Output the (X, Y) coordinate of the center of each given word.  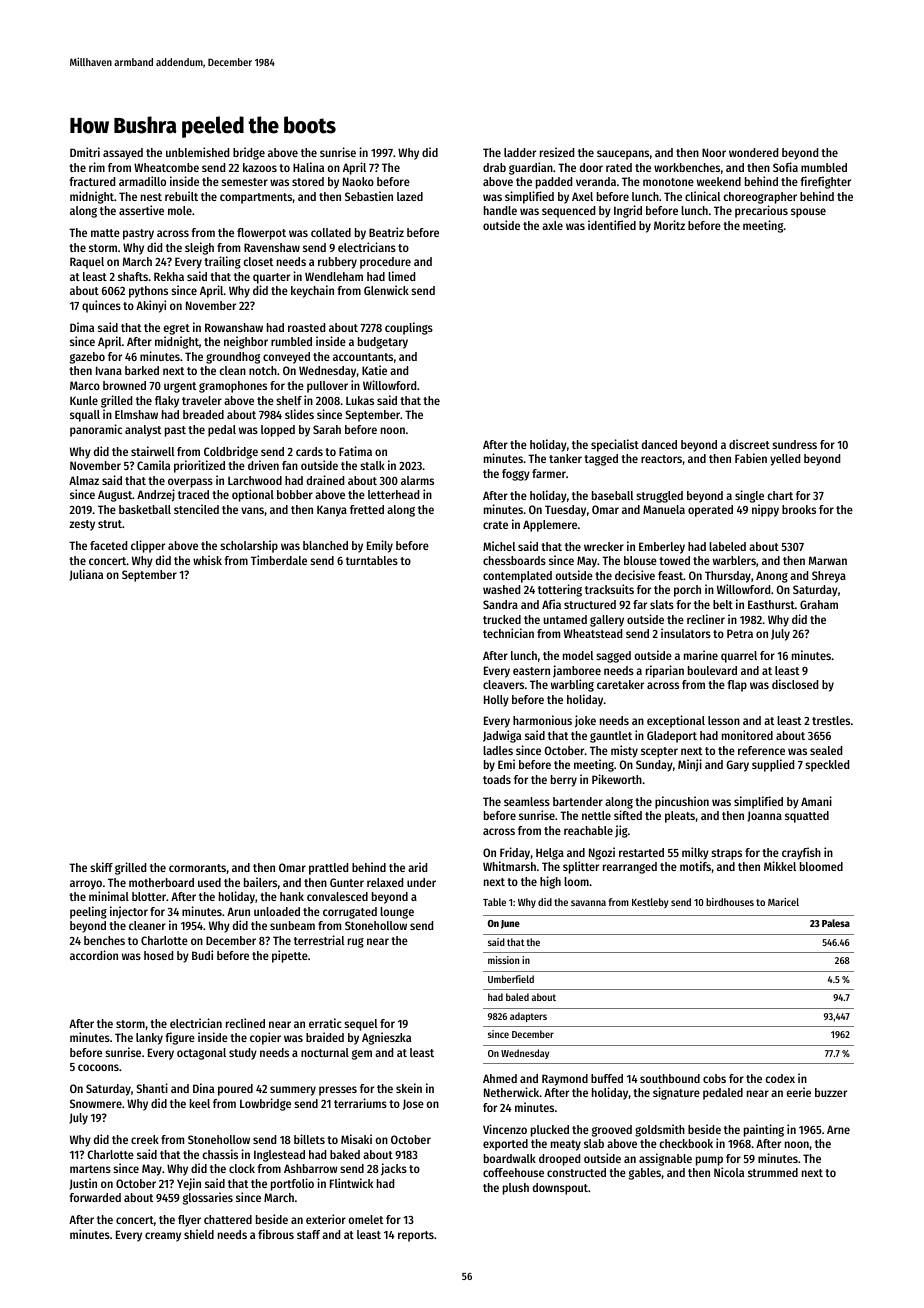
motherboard (161, 882)
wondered (753, 152)
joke (585, 721)
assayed (123, 154)
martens (90, 1169)
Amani (816, 801)
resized (557, 152)
